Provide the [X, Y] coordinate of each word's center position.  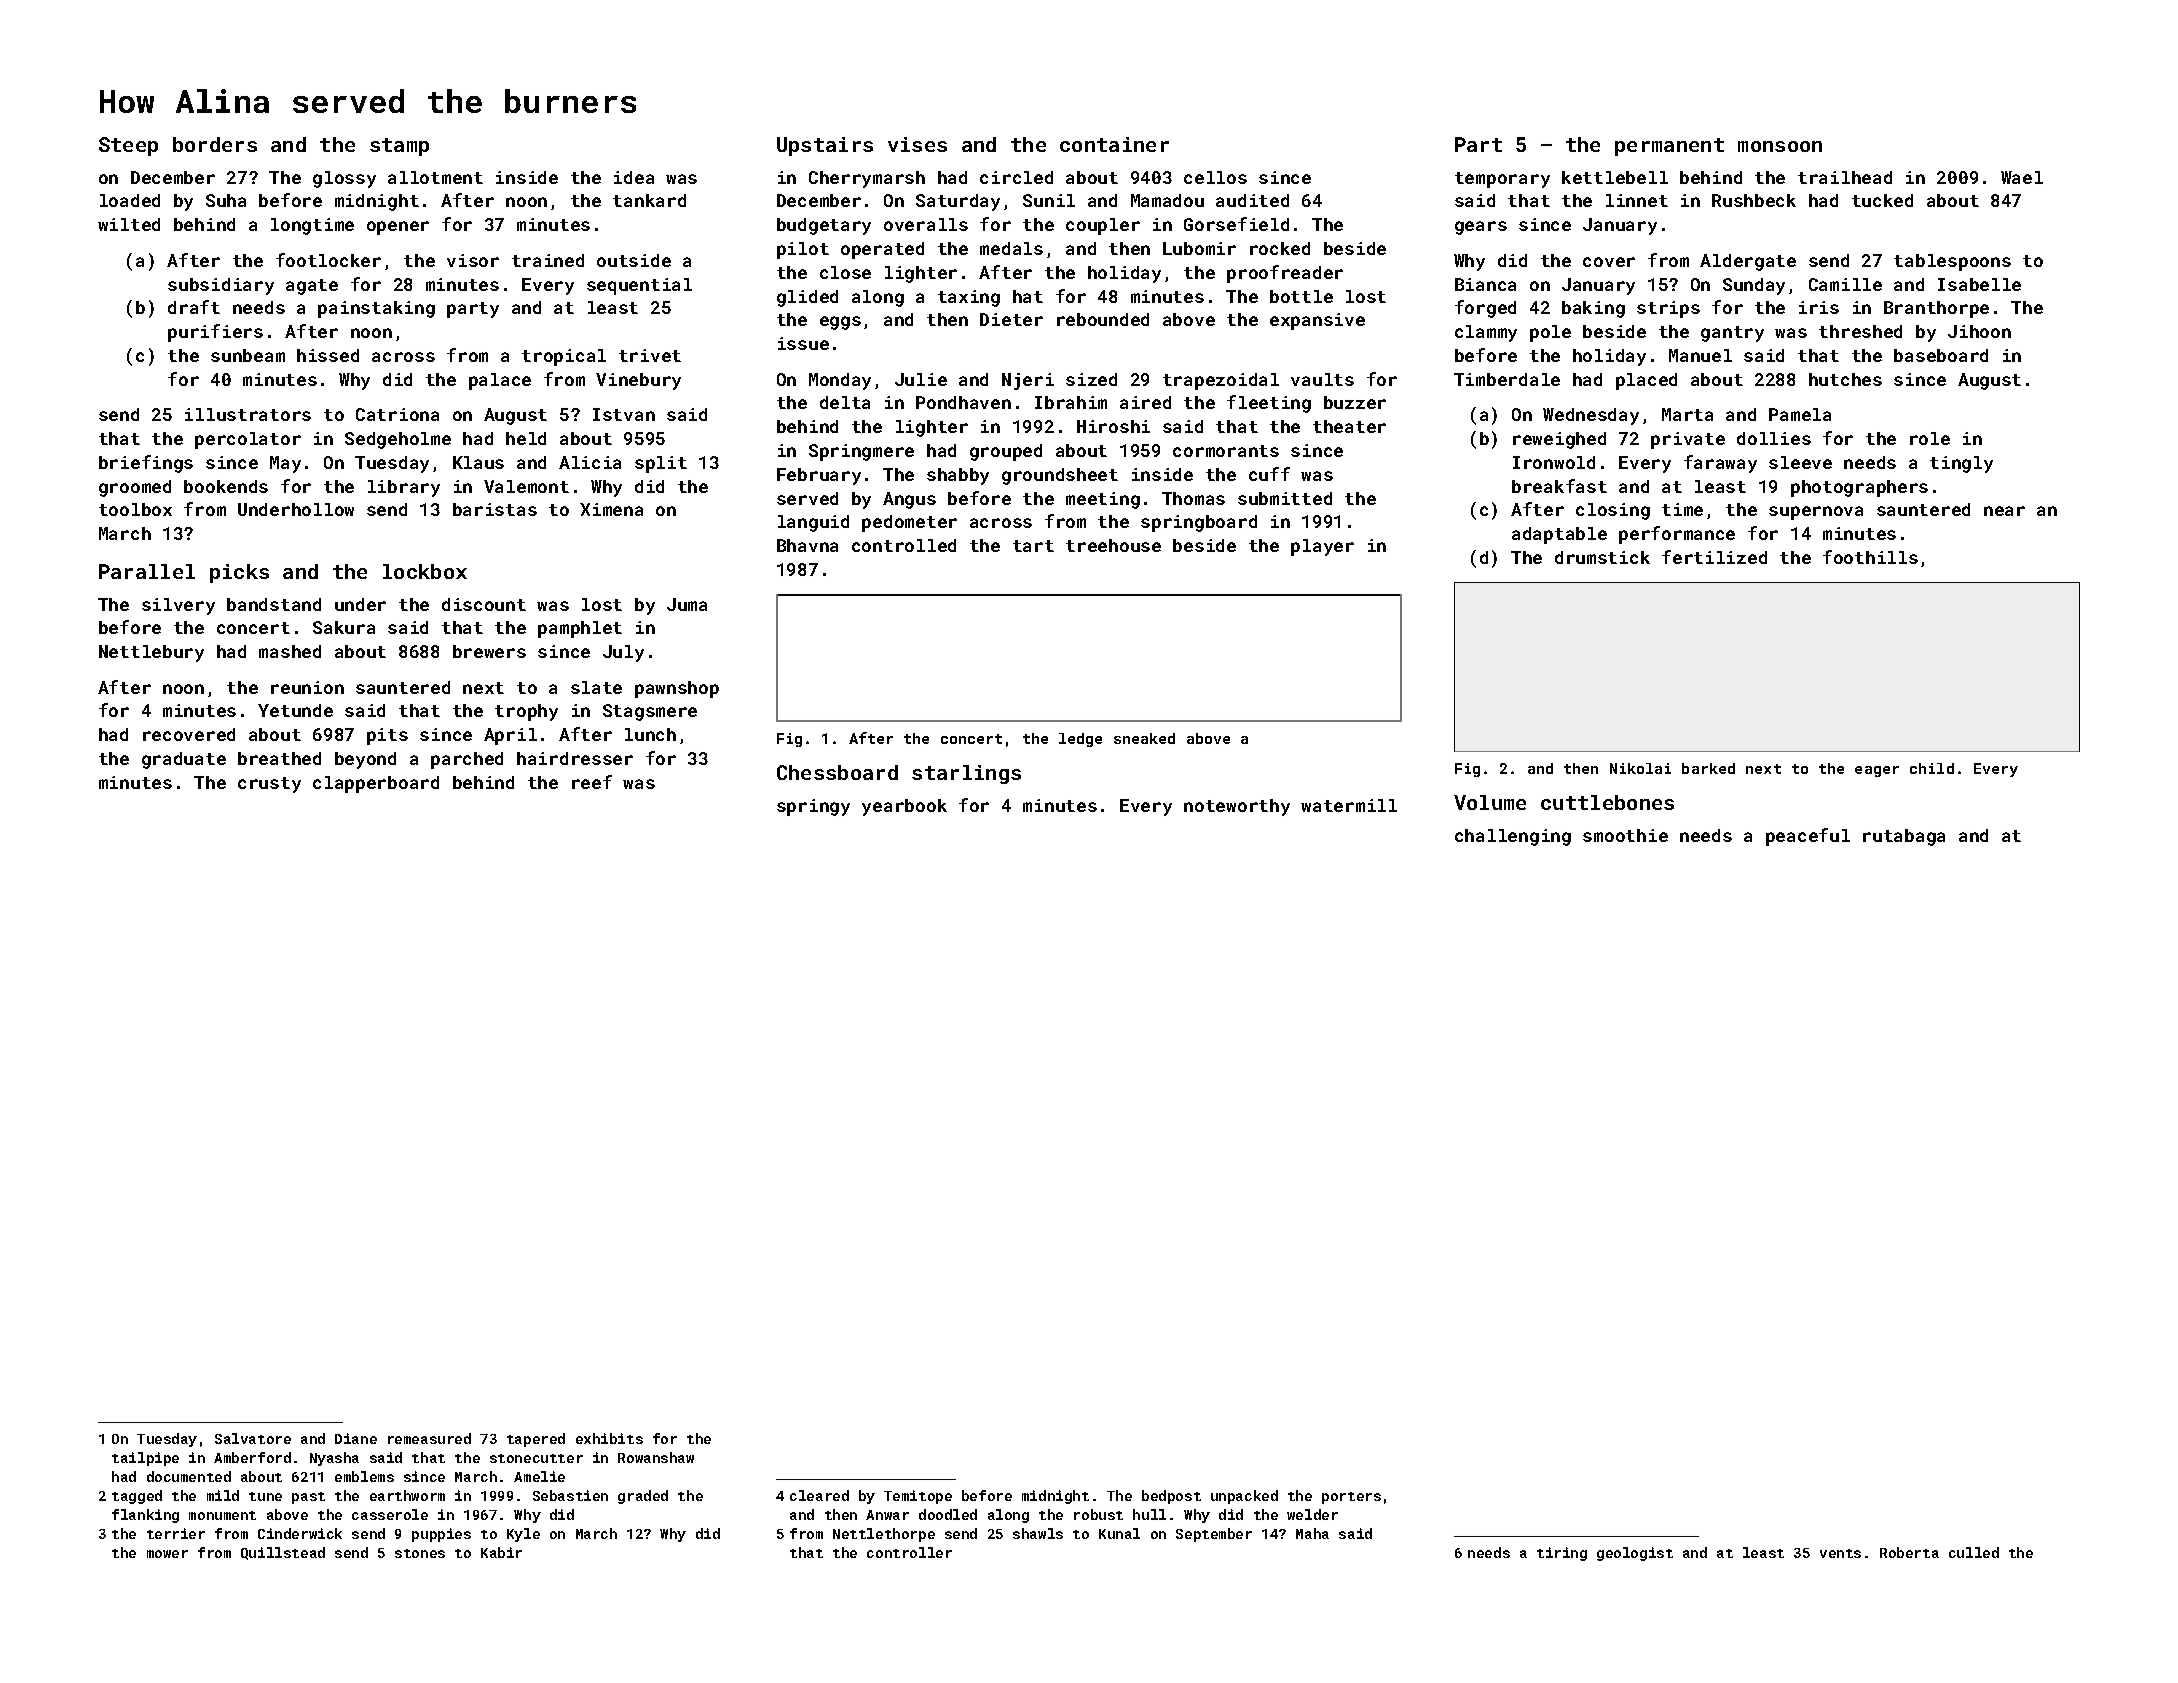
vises [917, 144]
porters [1351, 1498]
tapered [536, 1440]
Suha [226, 200]
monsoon [1780, 146]
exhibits [609, 1438]
